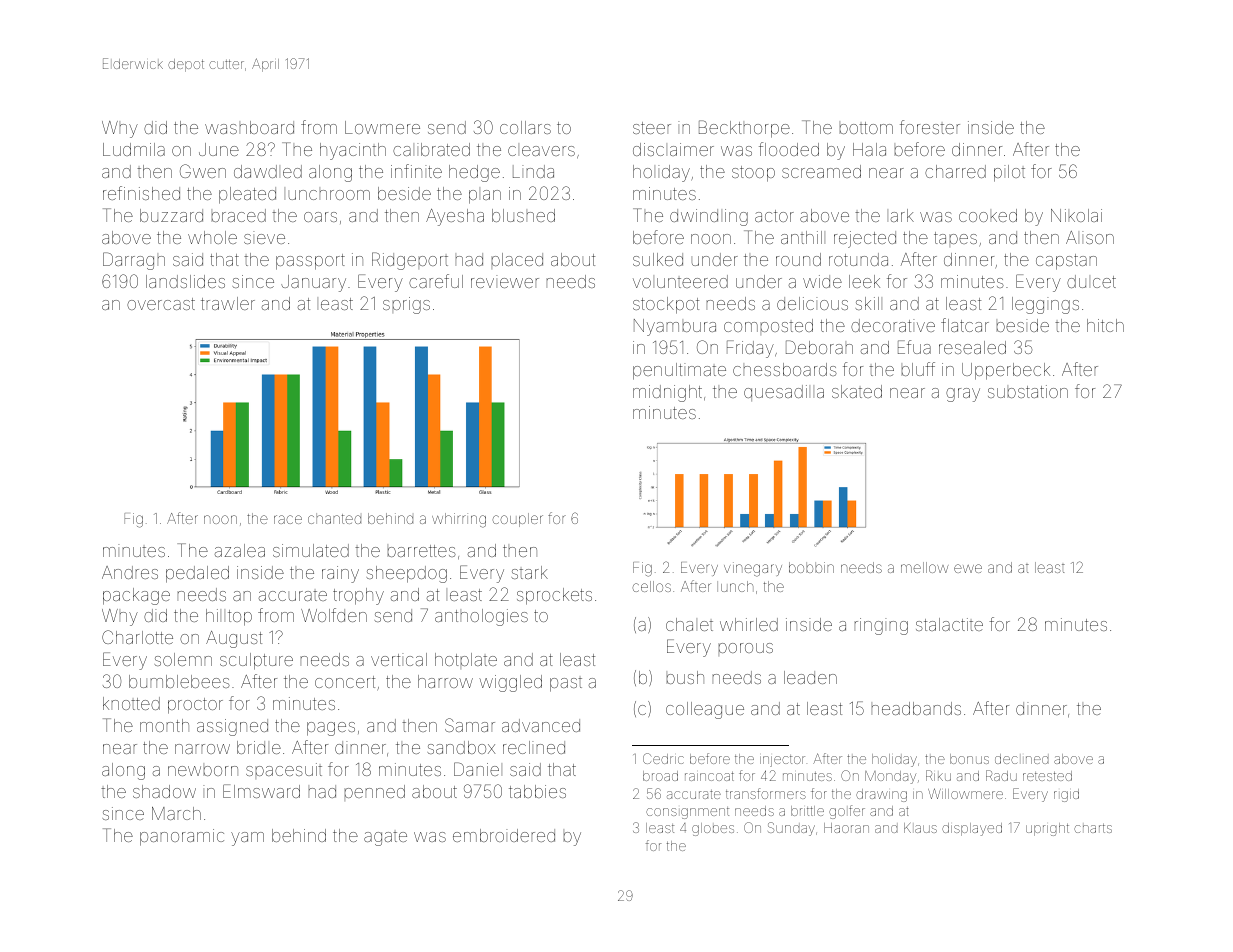 The width and height of the page is (1233, 952). Describe the element at coordinates (685, 677) in the page. I see `bush` at that location.
